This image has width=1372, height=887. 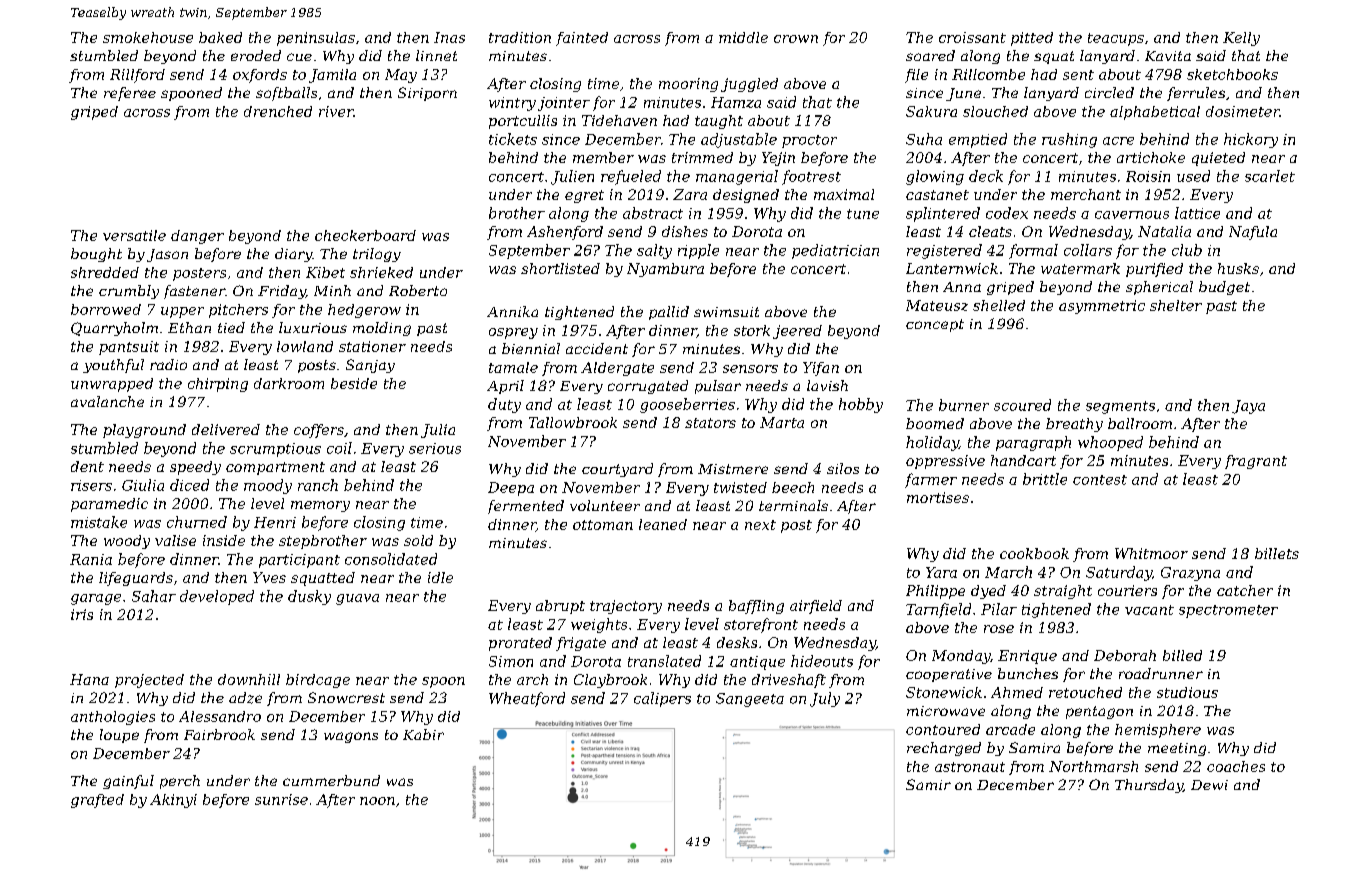 I want to click on loupe, so click(x=119, y=736).
